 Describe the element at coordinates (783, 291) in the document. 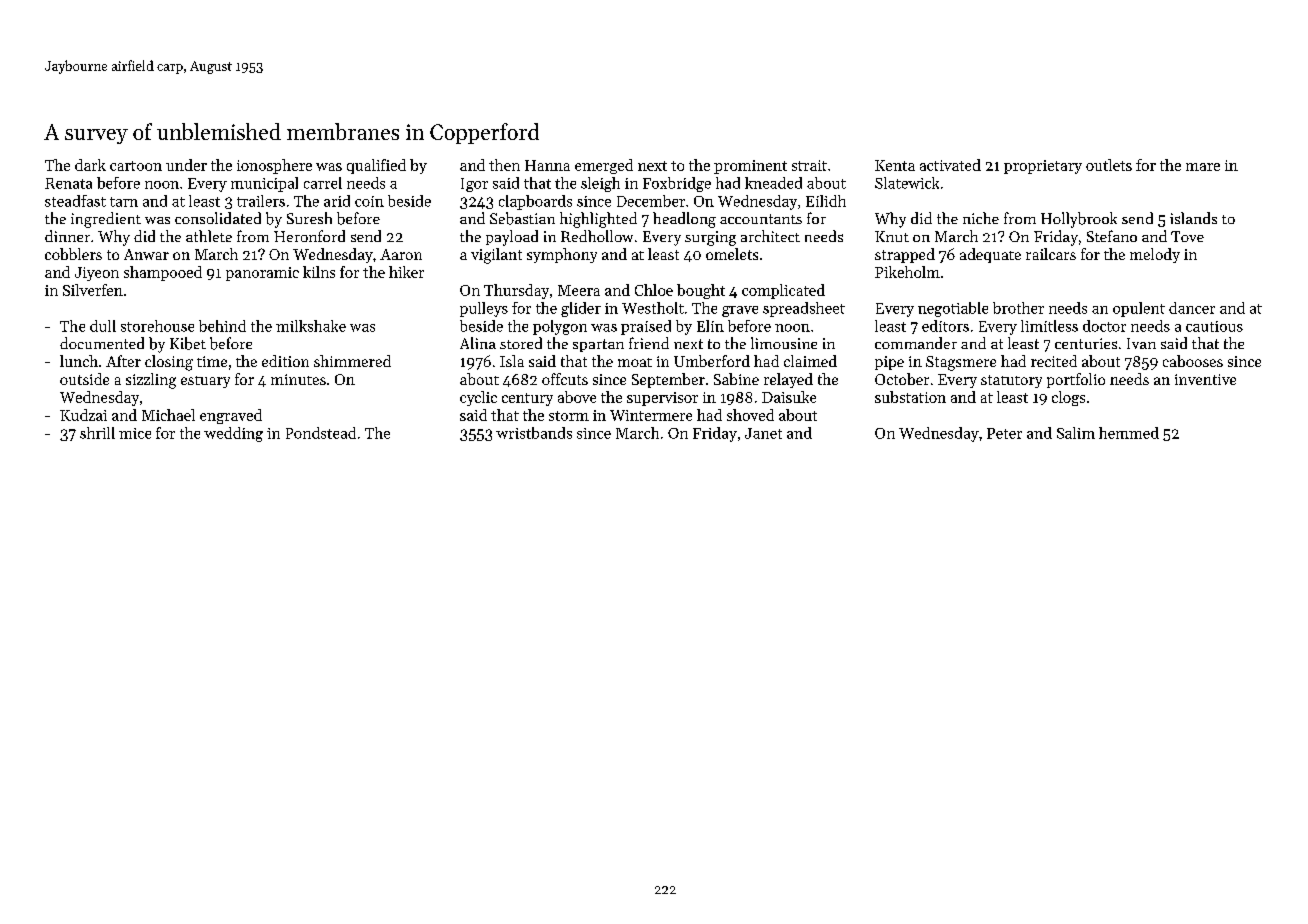

I see `complicated` at that location.
